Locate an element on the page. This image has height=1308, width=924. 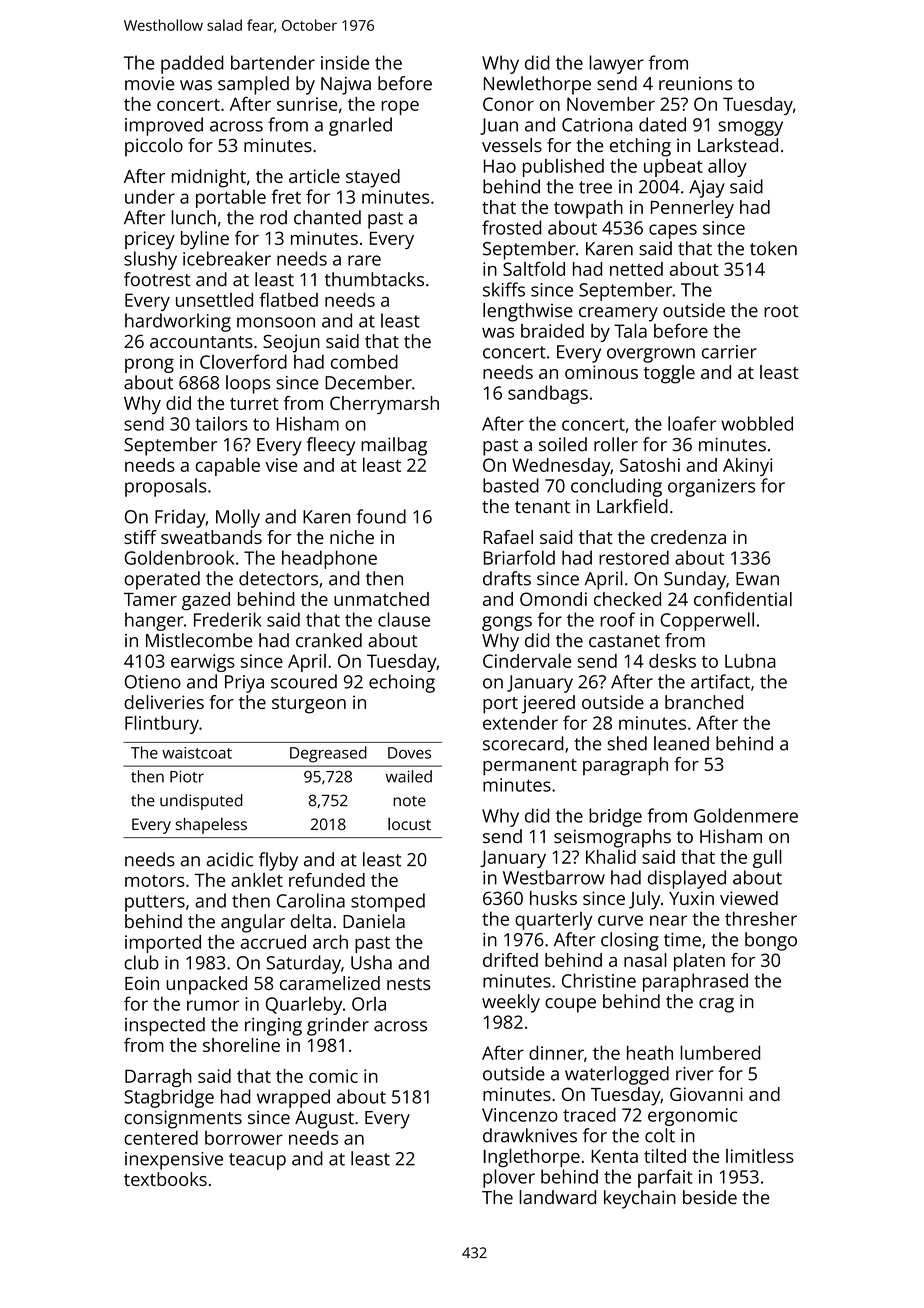
inside is located at coordinates (345, 62).
